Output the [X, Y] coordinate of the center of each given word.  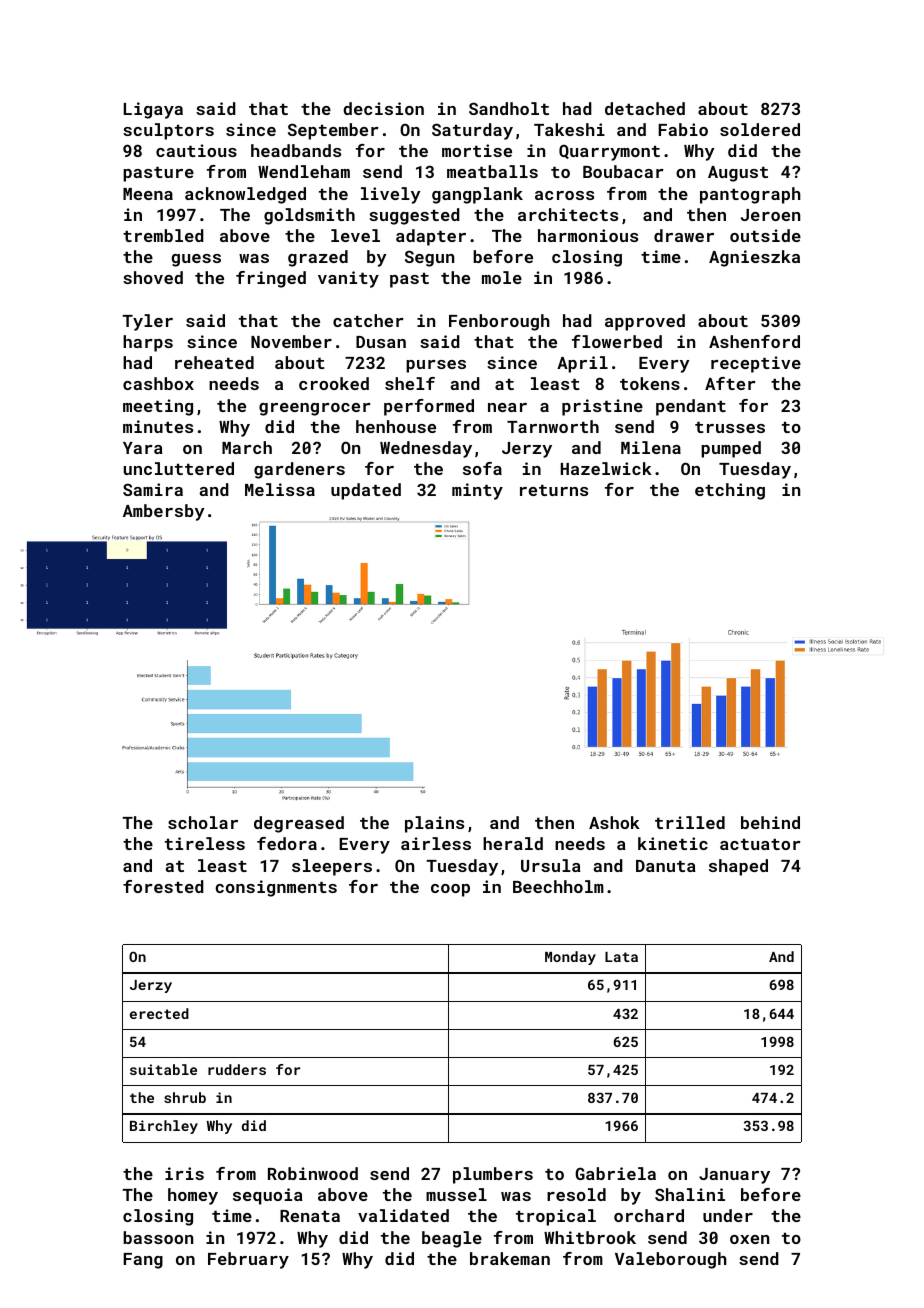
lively [391, 195]
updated [366, 491]
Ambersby [164, 512]
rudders [237, 1069]
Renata [310, 1216]
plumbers [493, 1175]
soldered [760, 129]
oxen [749, 1239]
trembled [163, 235]
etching [730, 491]
